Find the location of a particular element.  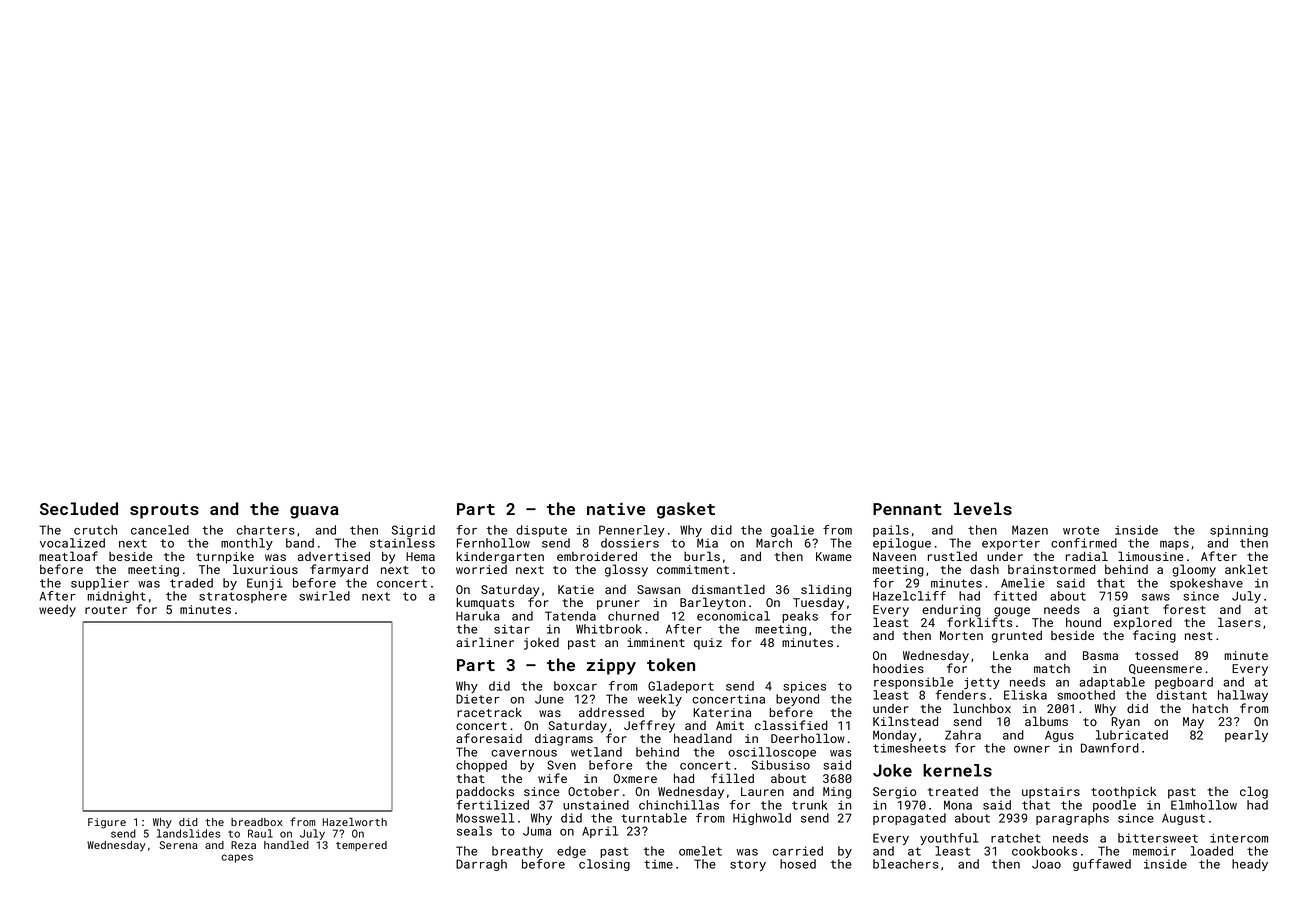

Serena is located at coordinates (178, 845).
